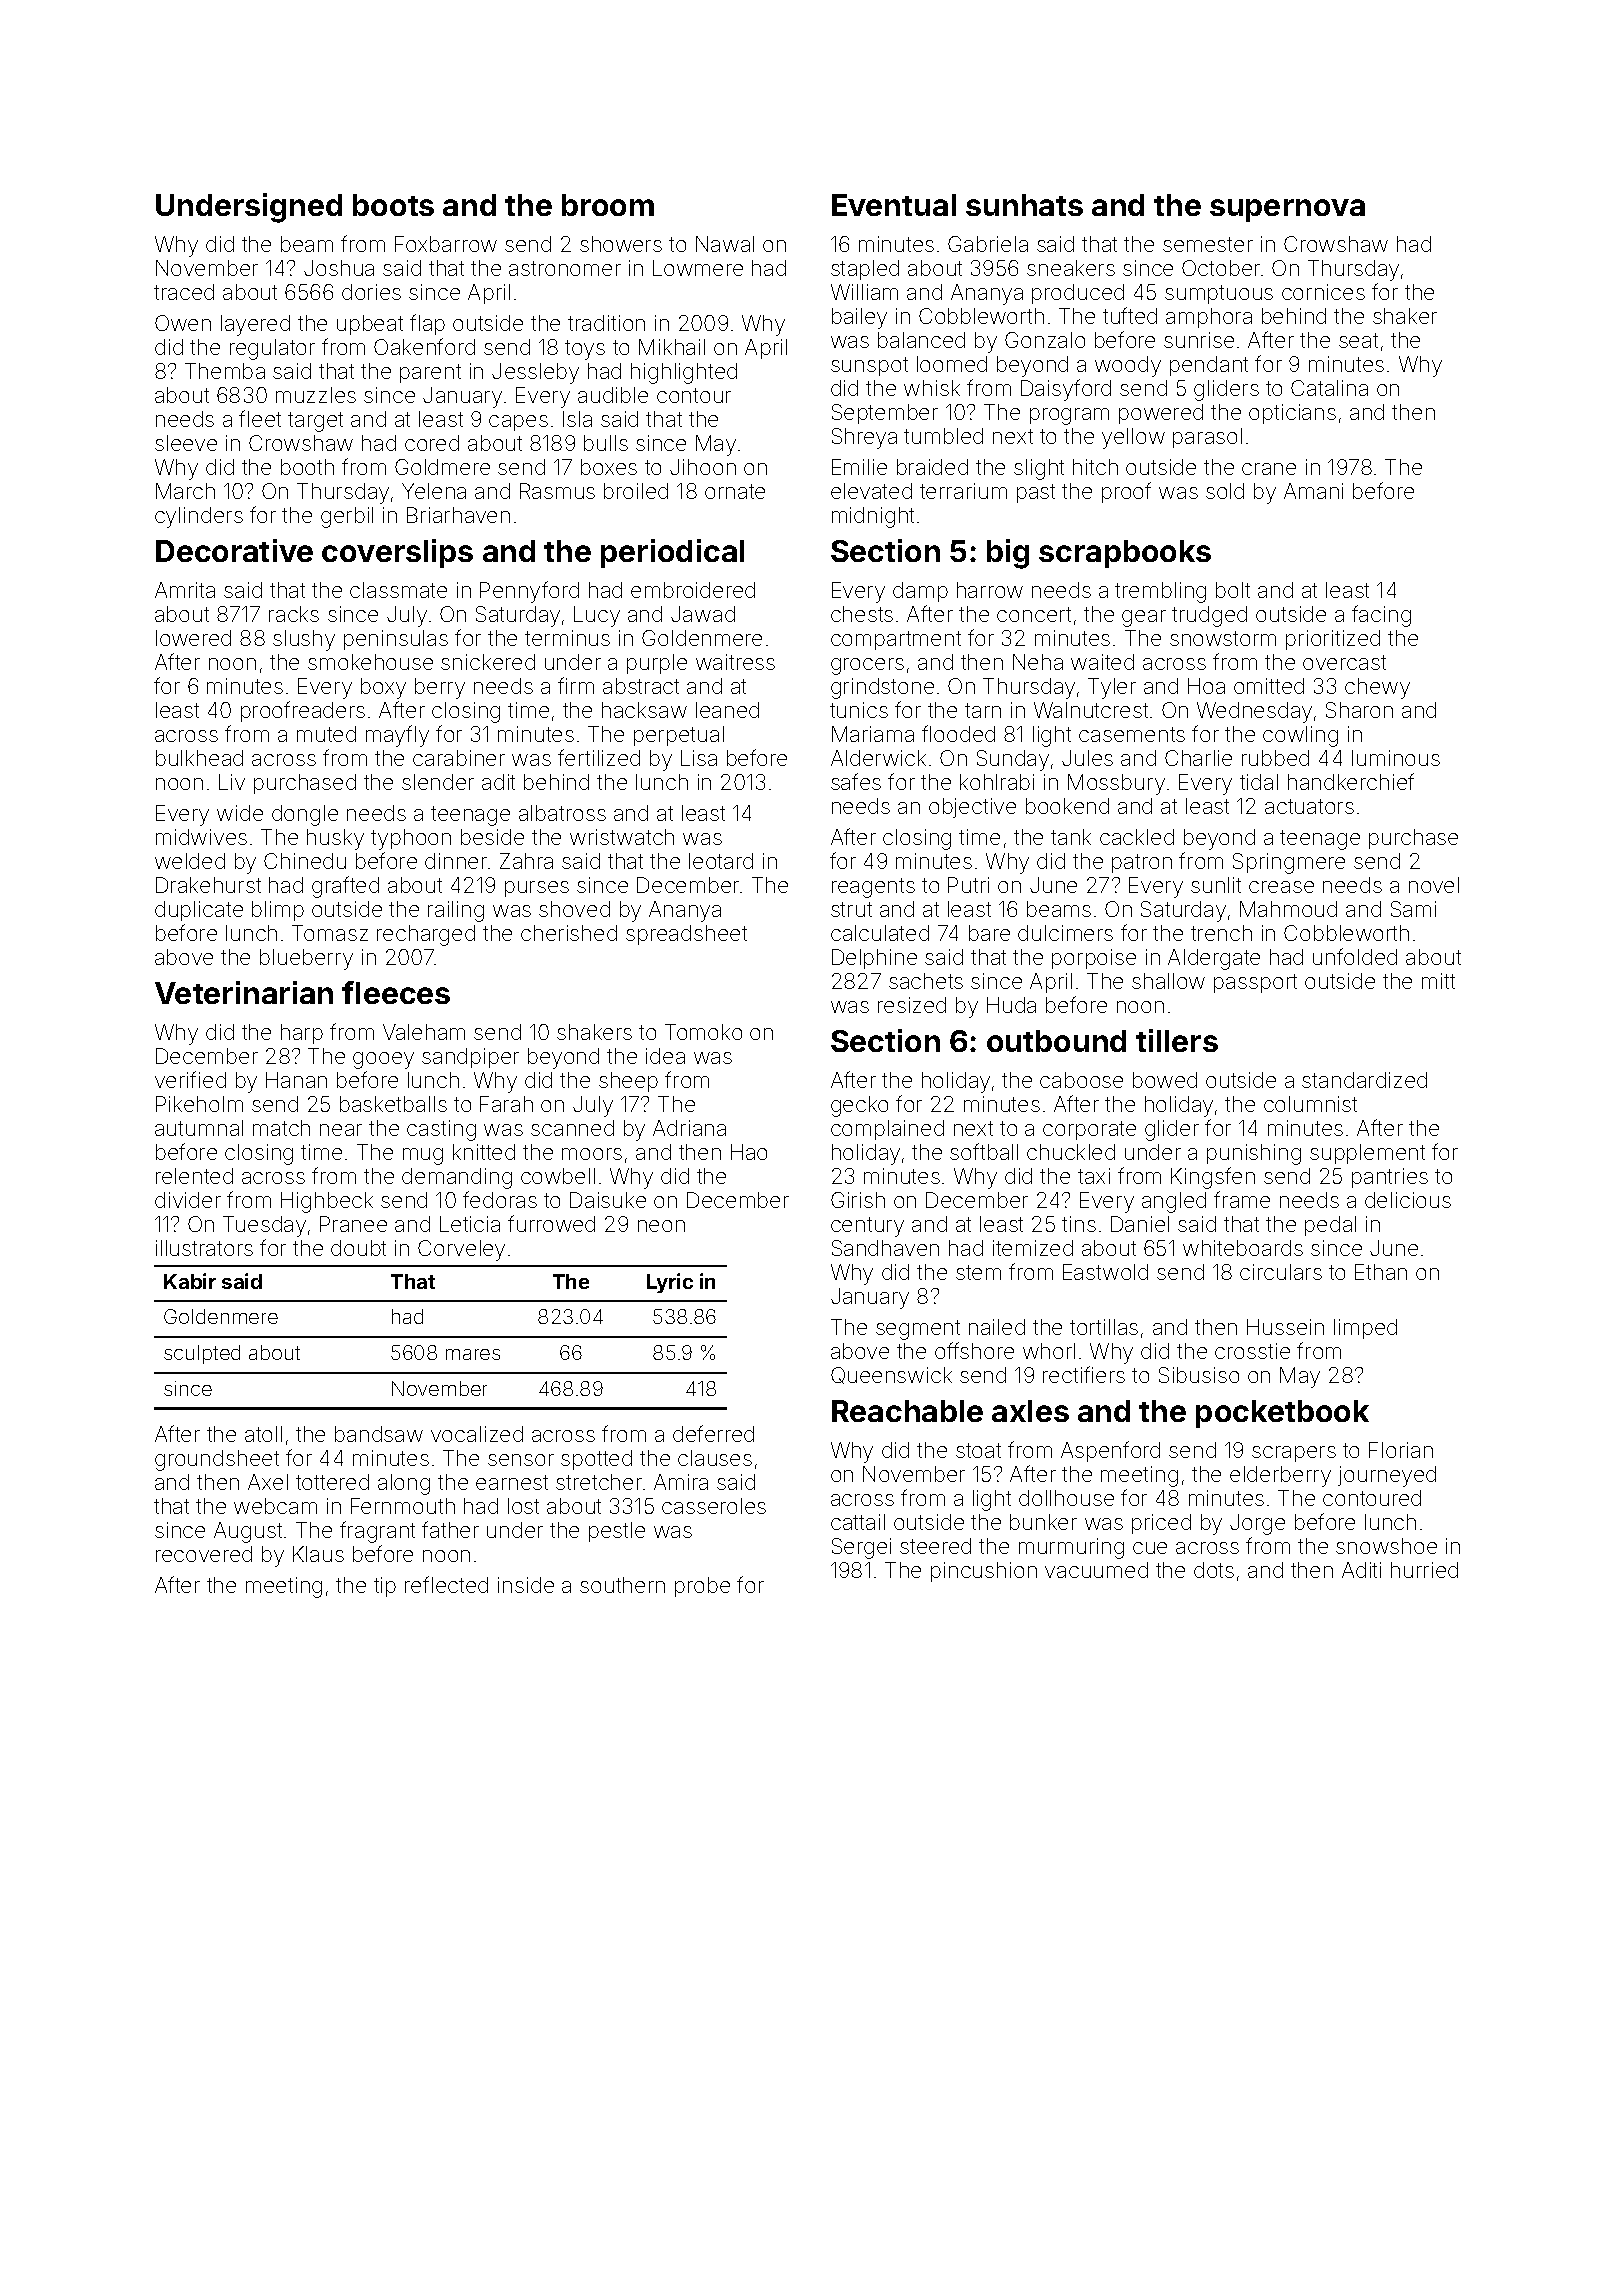 The image size is (1620, 2292). I want to click on caboose, so click(1081, 1080).
